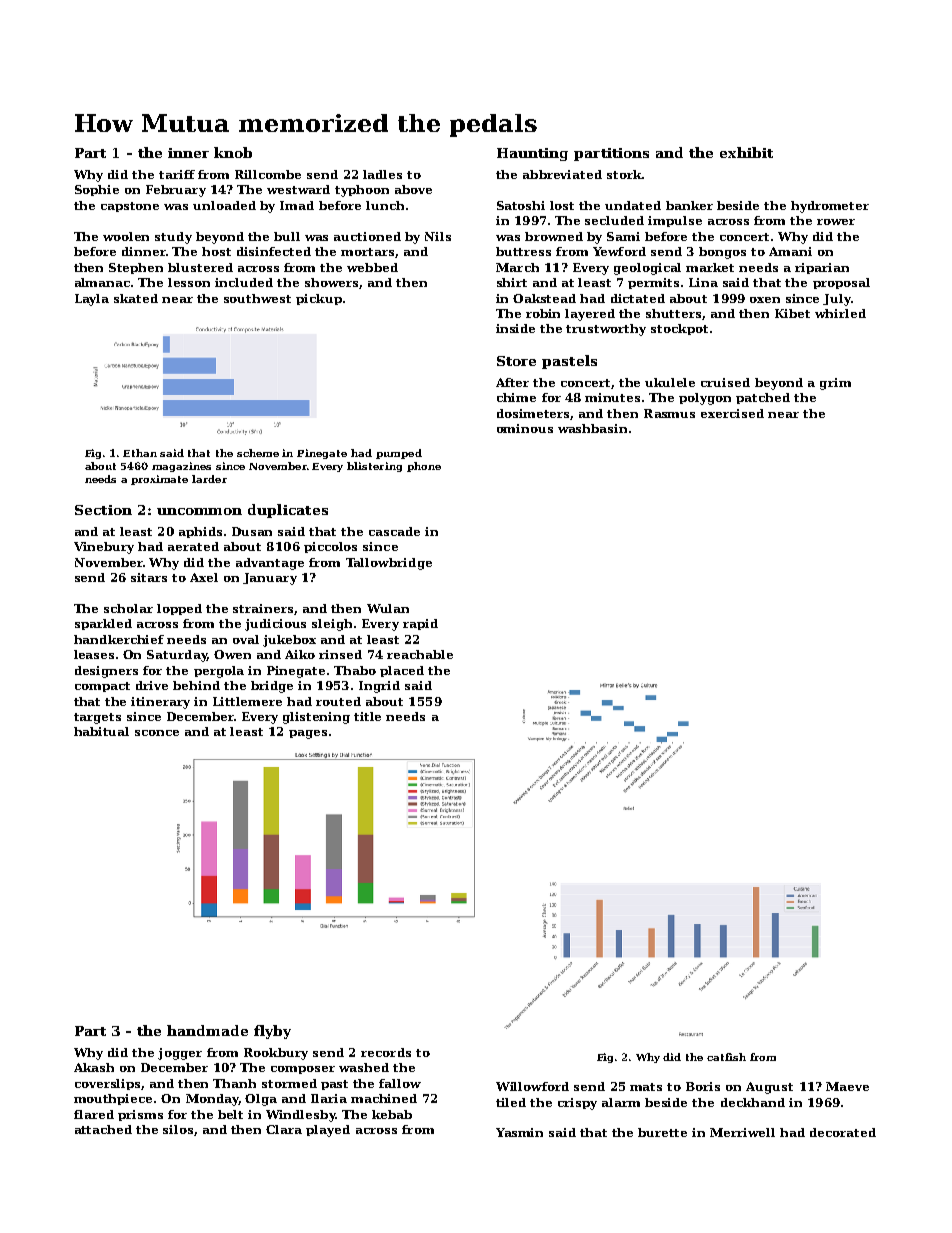  What do you see at coordinates (367, 236) in the document?
I see `auctioned` at bounding box center [367, 236].
